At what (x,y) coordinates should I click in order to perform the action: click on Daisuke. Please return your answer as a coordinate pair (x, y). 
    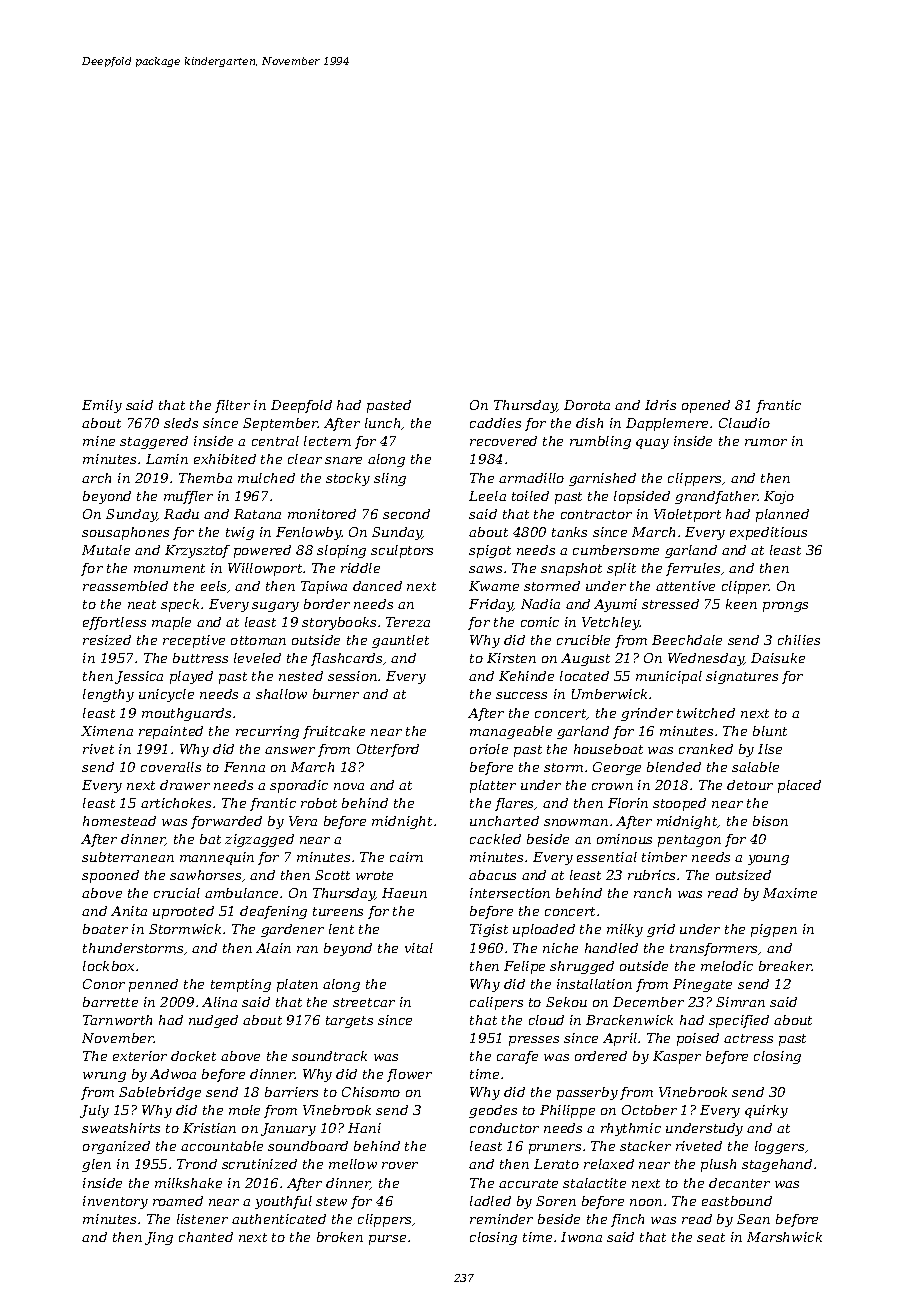
    Looking at the image, I should click on (778, 658).
